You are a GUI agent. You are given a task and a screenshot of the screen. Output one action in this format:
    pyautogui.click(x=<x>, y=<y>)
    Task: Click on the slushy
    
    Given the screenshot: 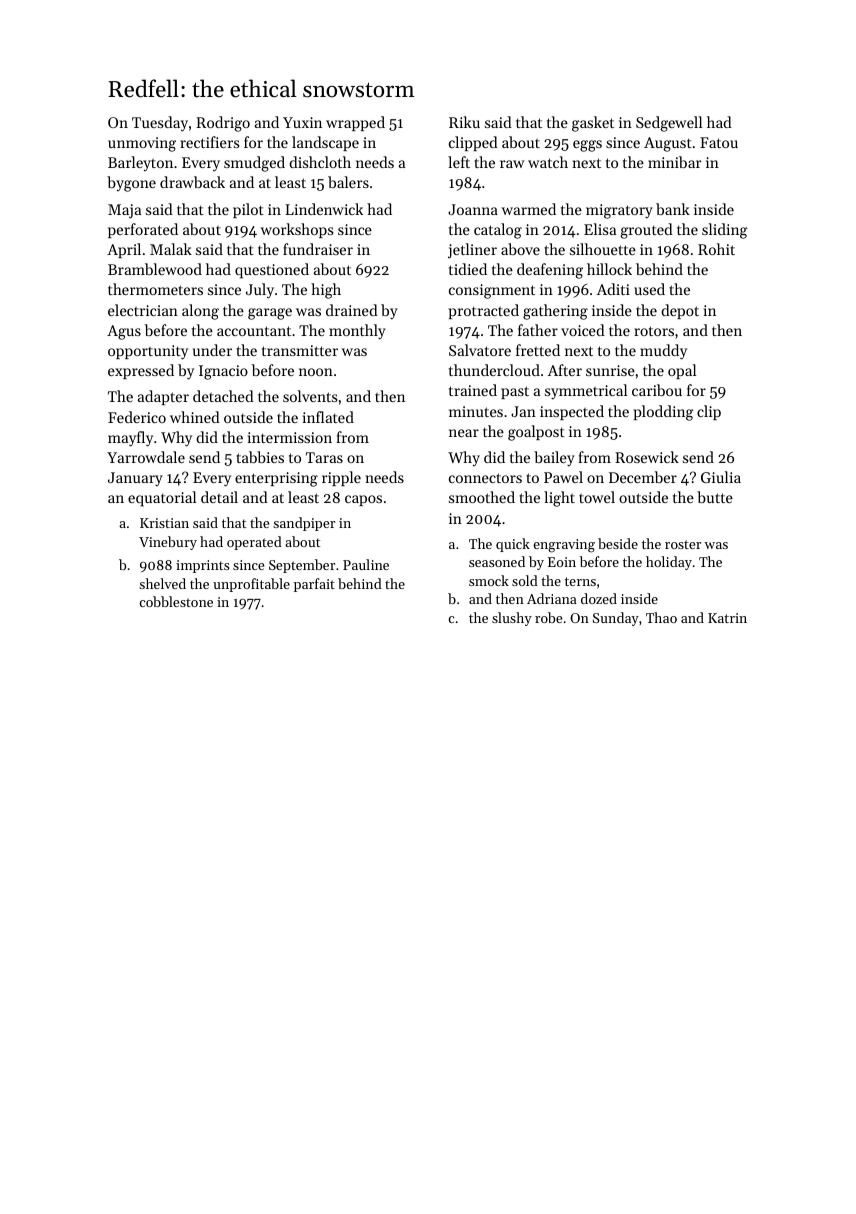 What is the action you would take?
    pyautogui.click(x=512, y=619)
